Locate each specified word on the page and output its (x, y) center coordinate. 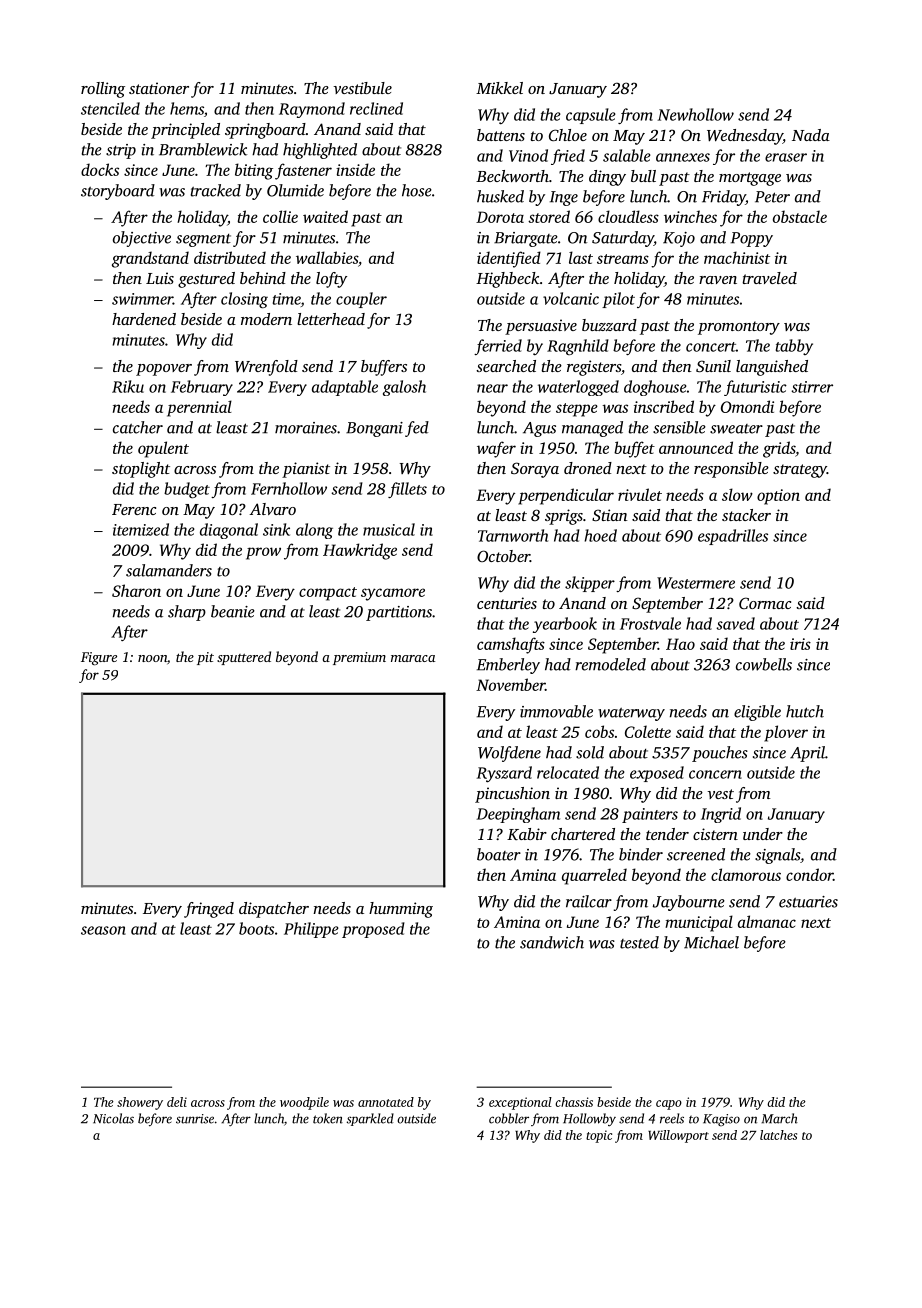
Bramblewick (203, 149)
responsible (731, 470)
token (328, 1118)
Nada (811, 135)
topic (599, 1136)
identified (509, 259)
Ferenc (134, 509)
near (492, 388)
